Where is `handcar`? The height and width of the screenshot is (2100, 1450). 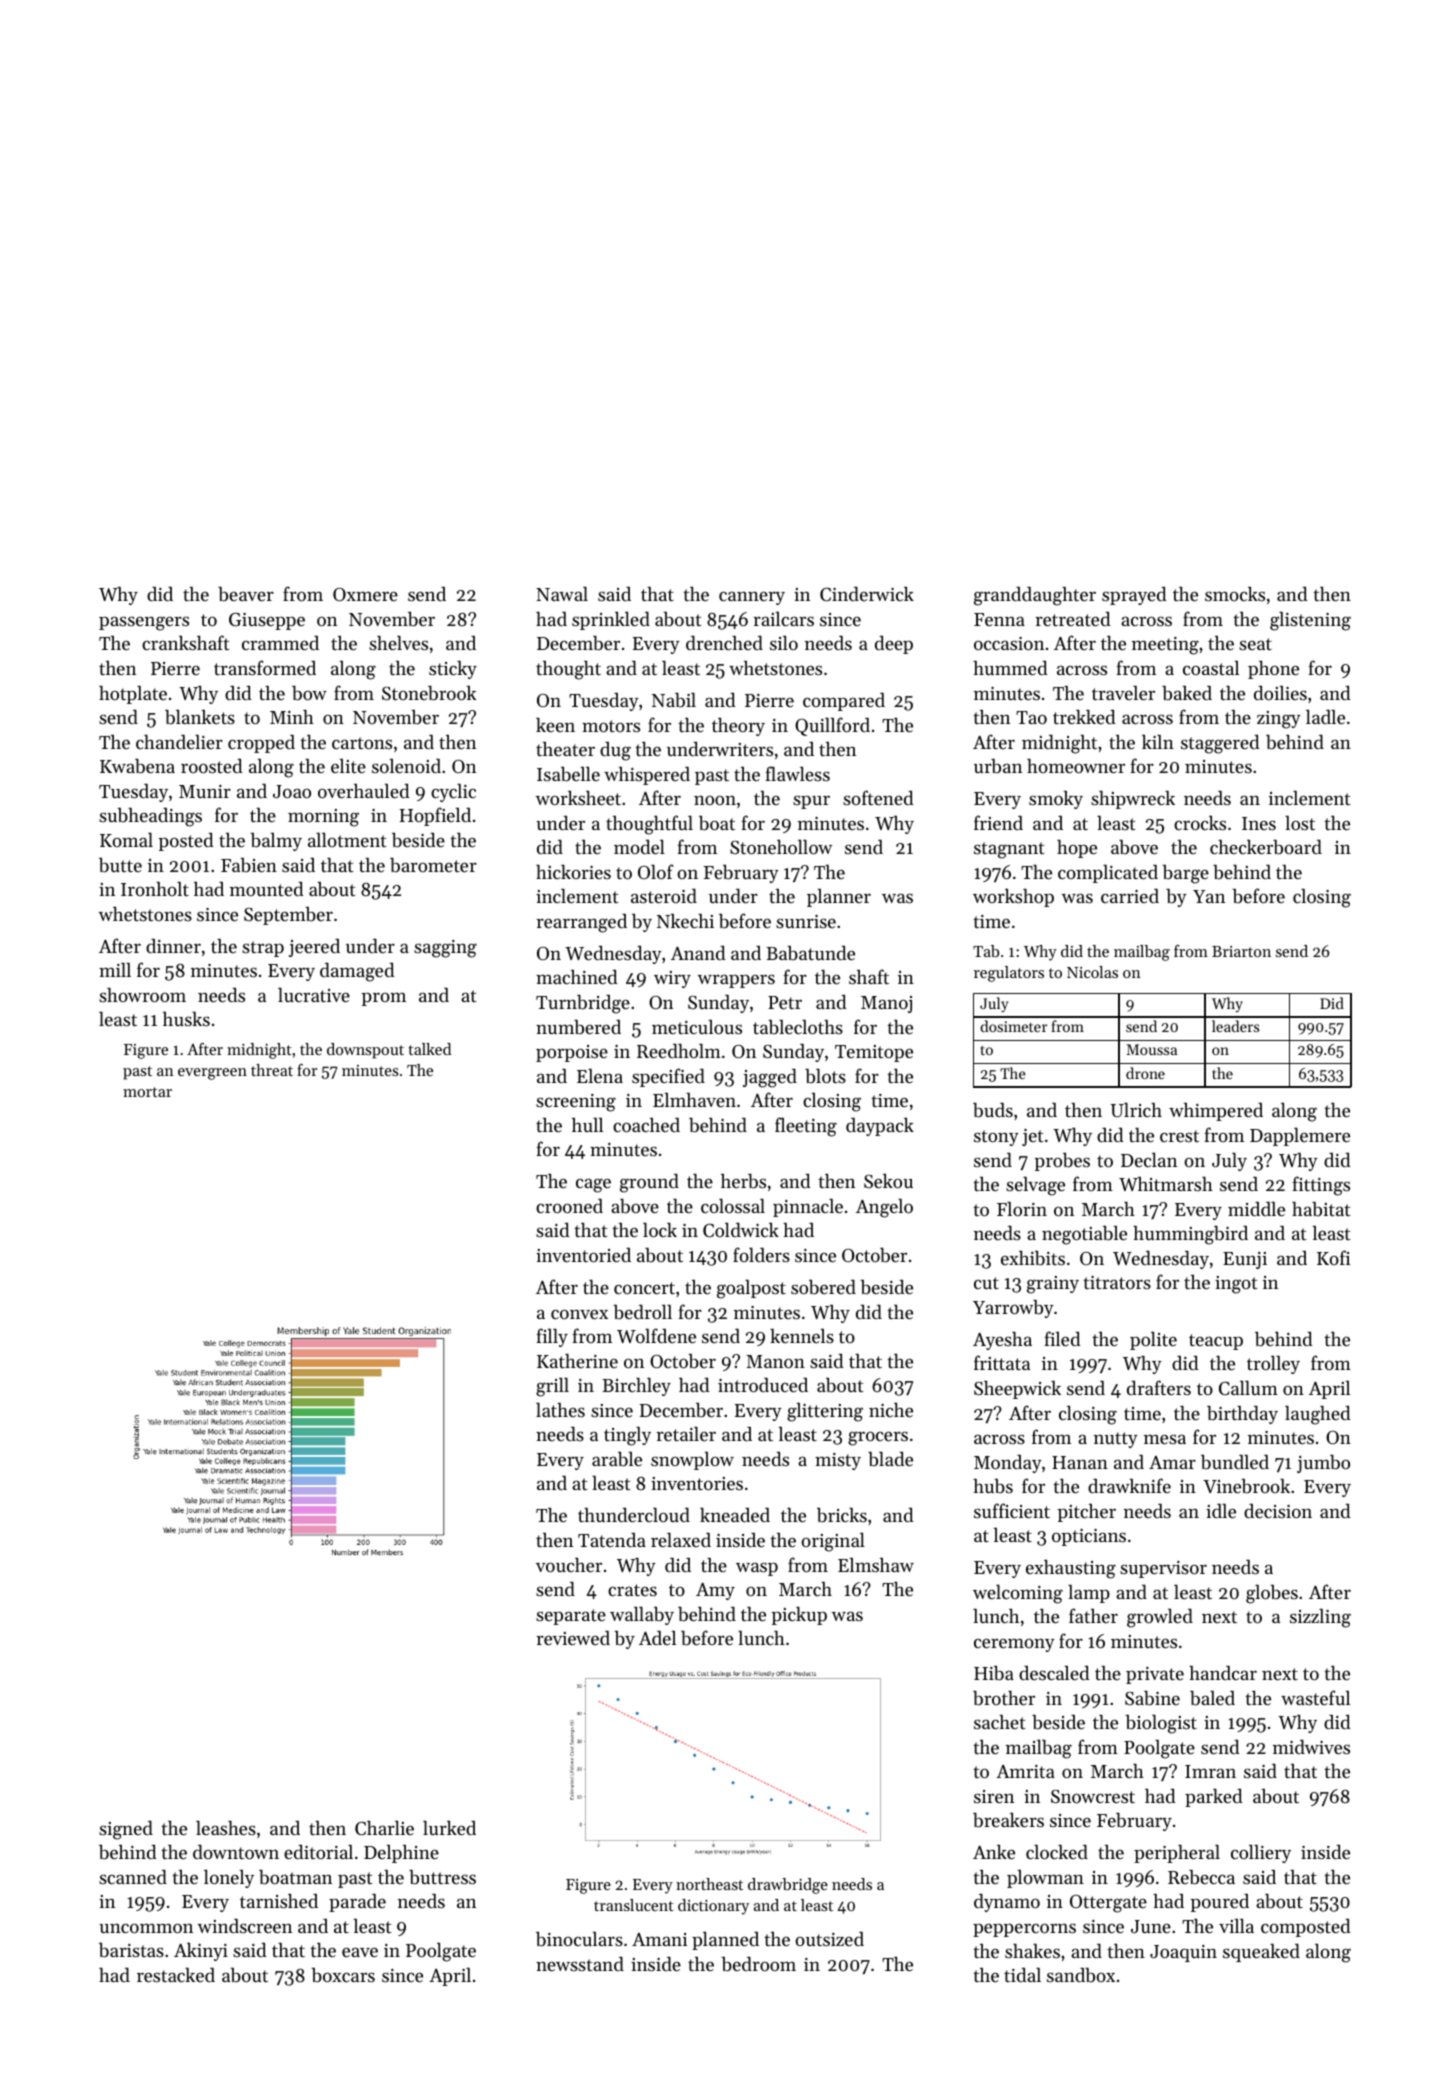
handcar is located at coordinates (1223, 1673).
